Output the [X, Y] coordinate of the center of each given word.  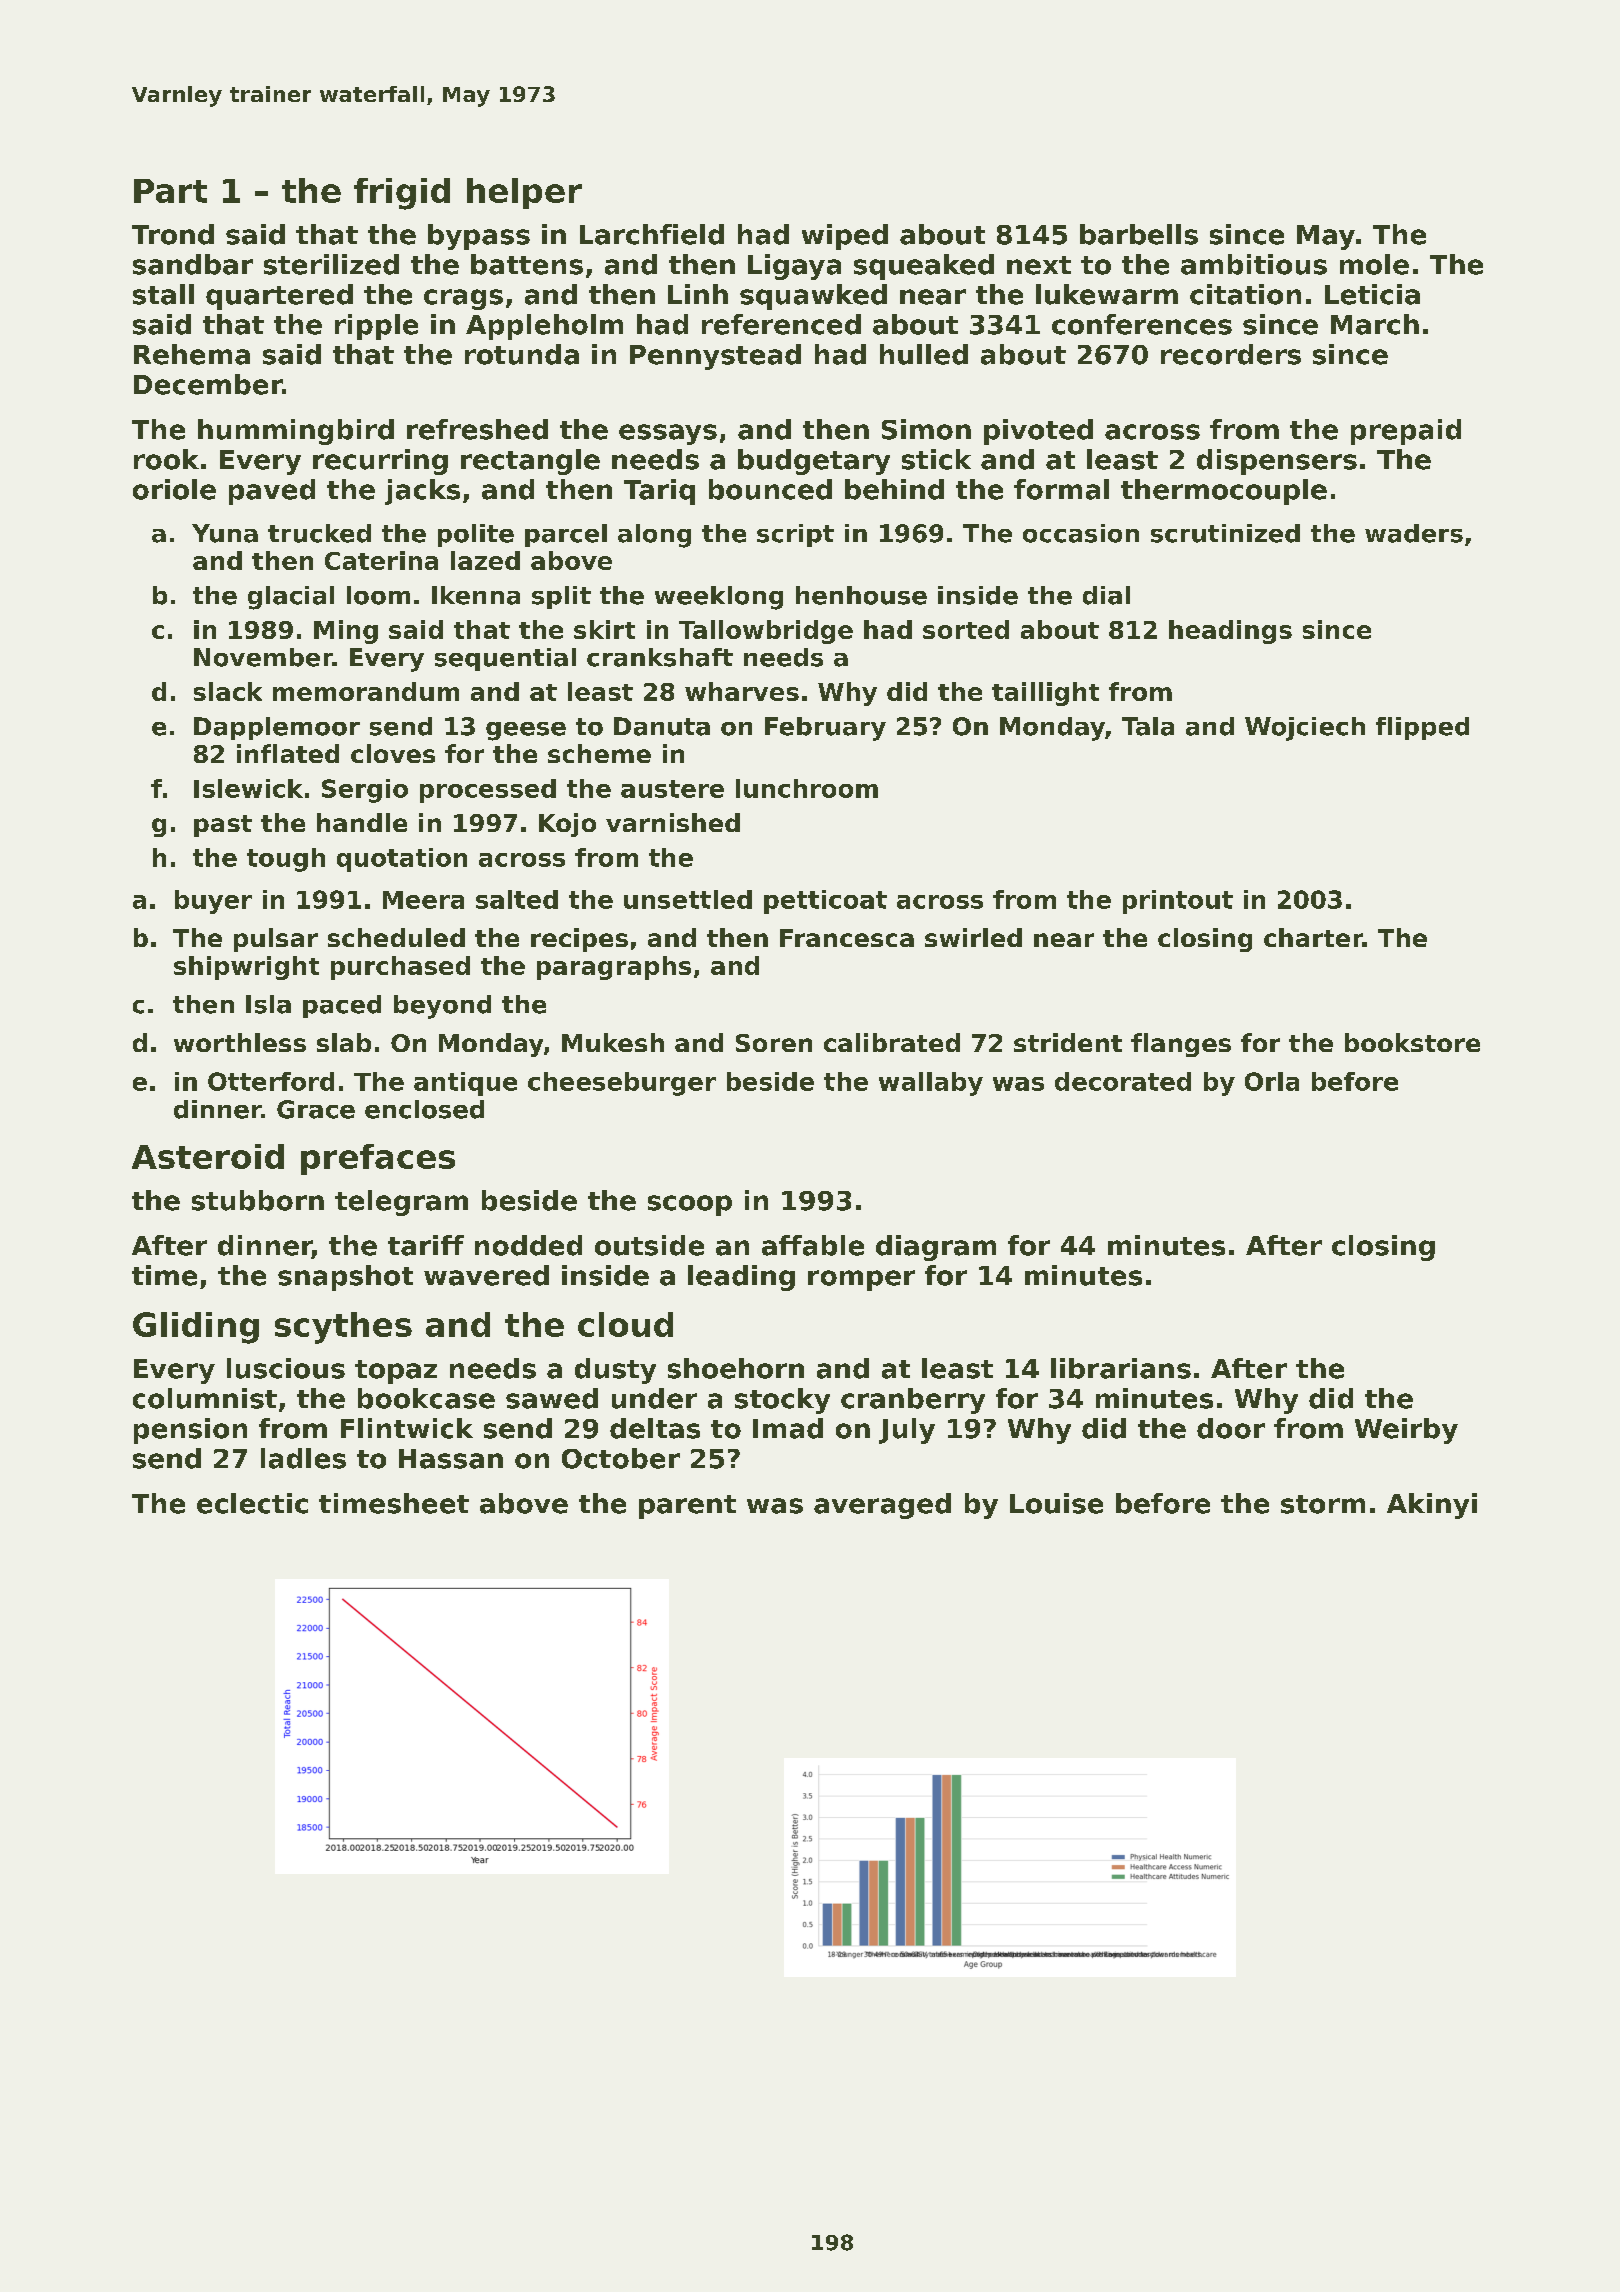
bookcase [426, 1398]
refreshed [477, 429]
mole [1374, 264]
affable [813, 1245]
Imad [788, 1428]
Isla [268, 1004]
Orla [1272, 1081]
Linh [698, 294]
